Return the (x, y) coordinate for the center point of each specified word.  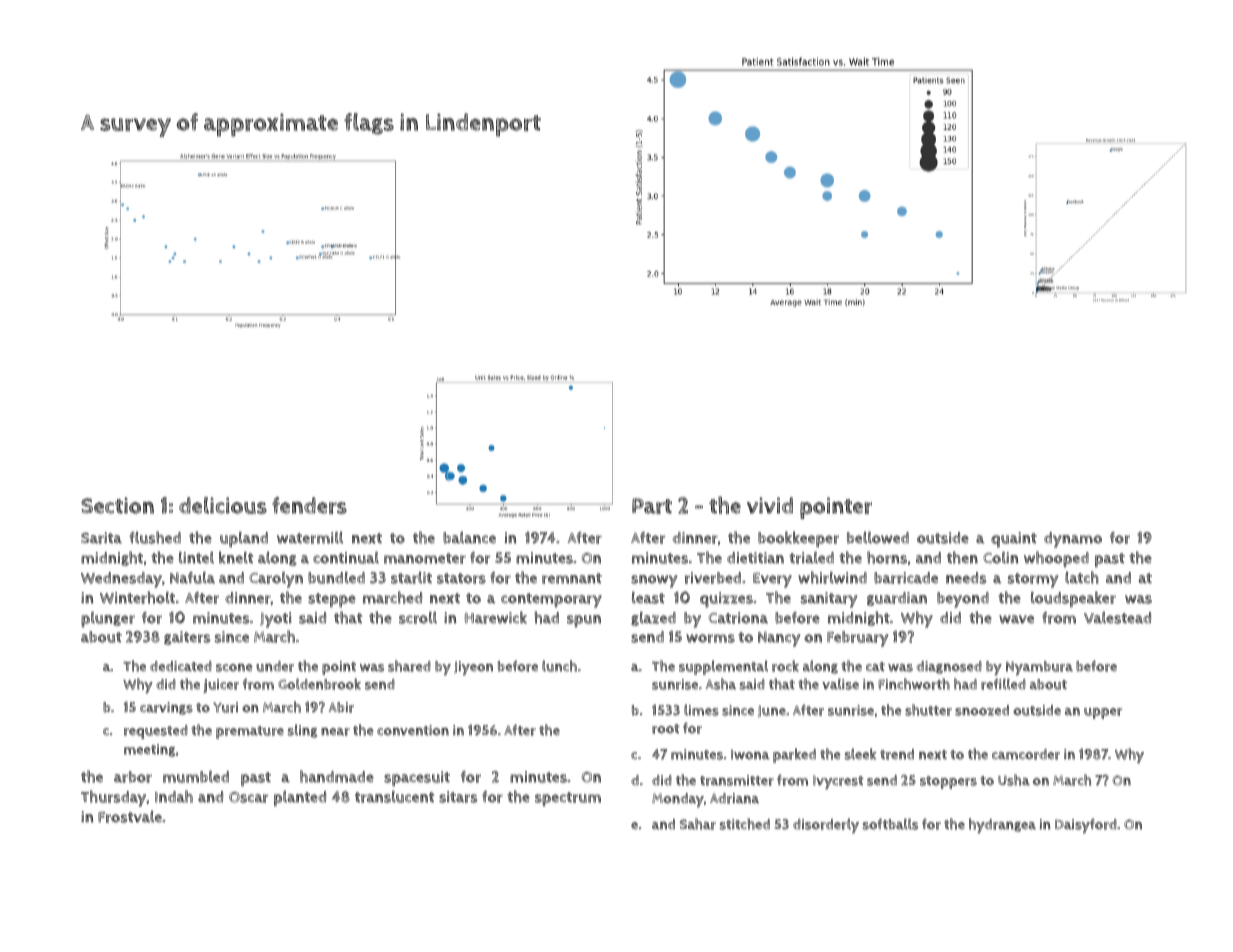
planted (300, 798)
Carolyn (276, 579)
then (962, 557)
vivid (770, 505)
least (648, 597)
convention (413, 730)
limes (701, 710)
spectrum (568, 799)
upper (1103, 713)
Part (652, 506)
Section (117, 505)
